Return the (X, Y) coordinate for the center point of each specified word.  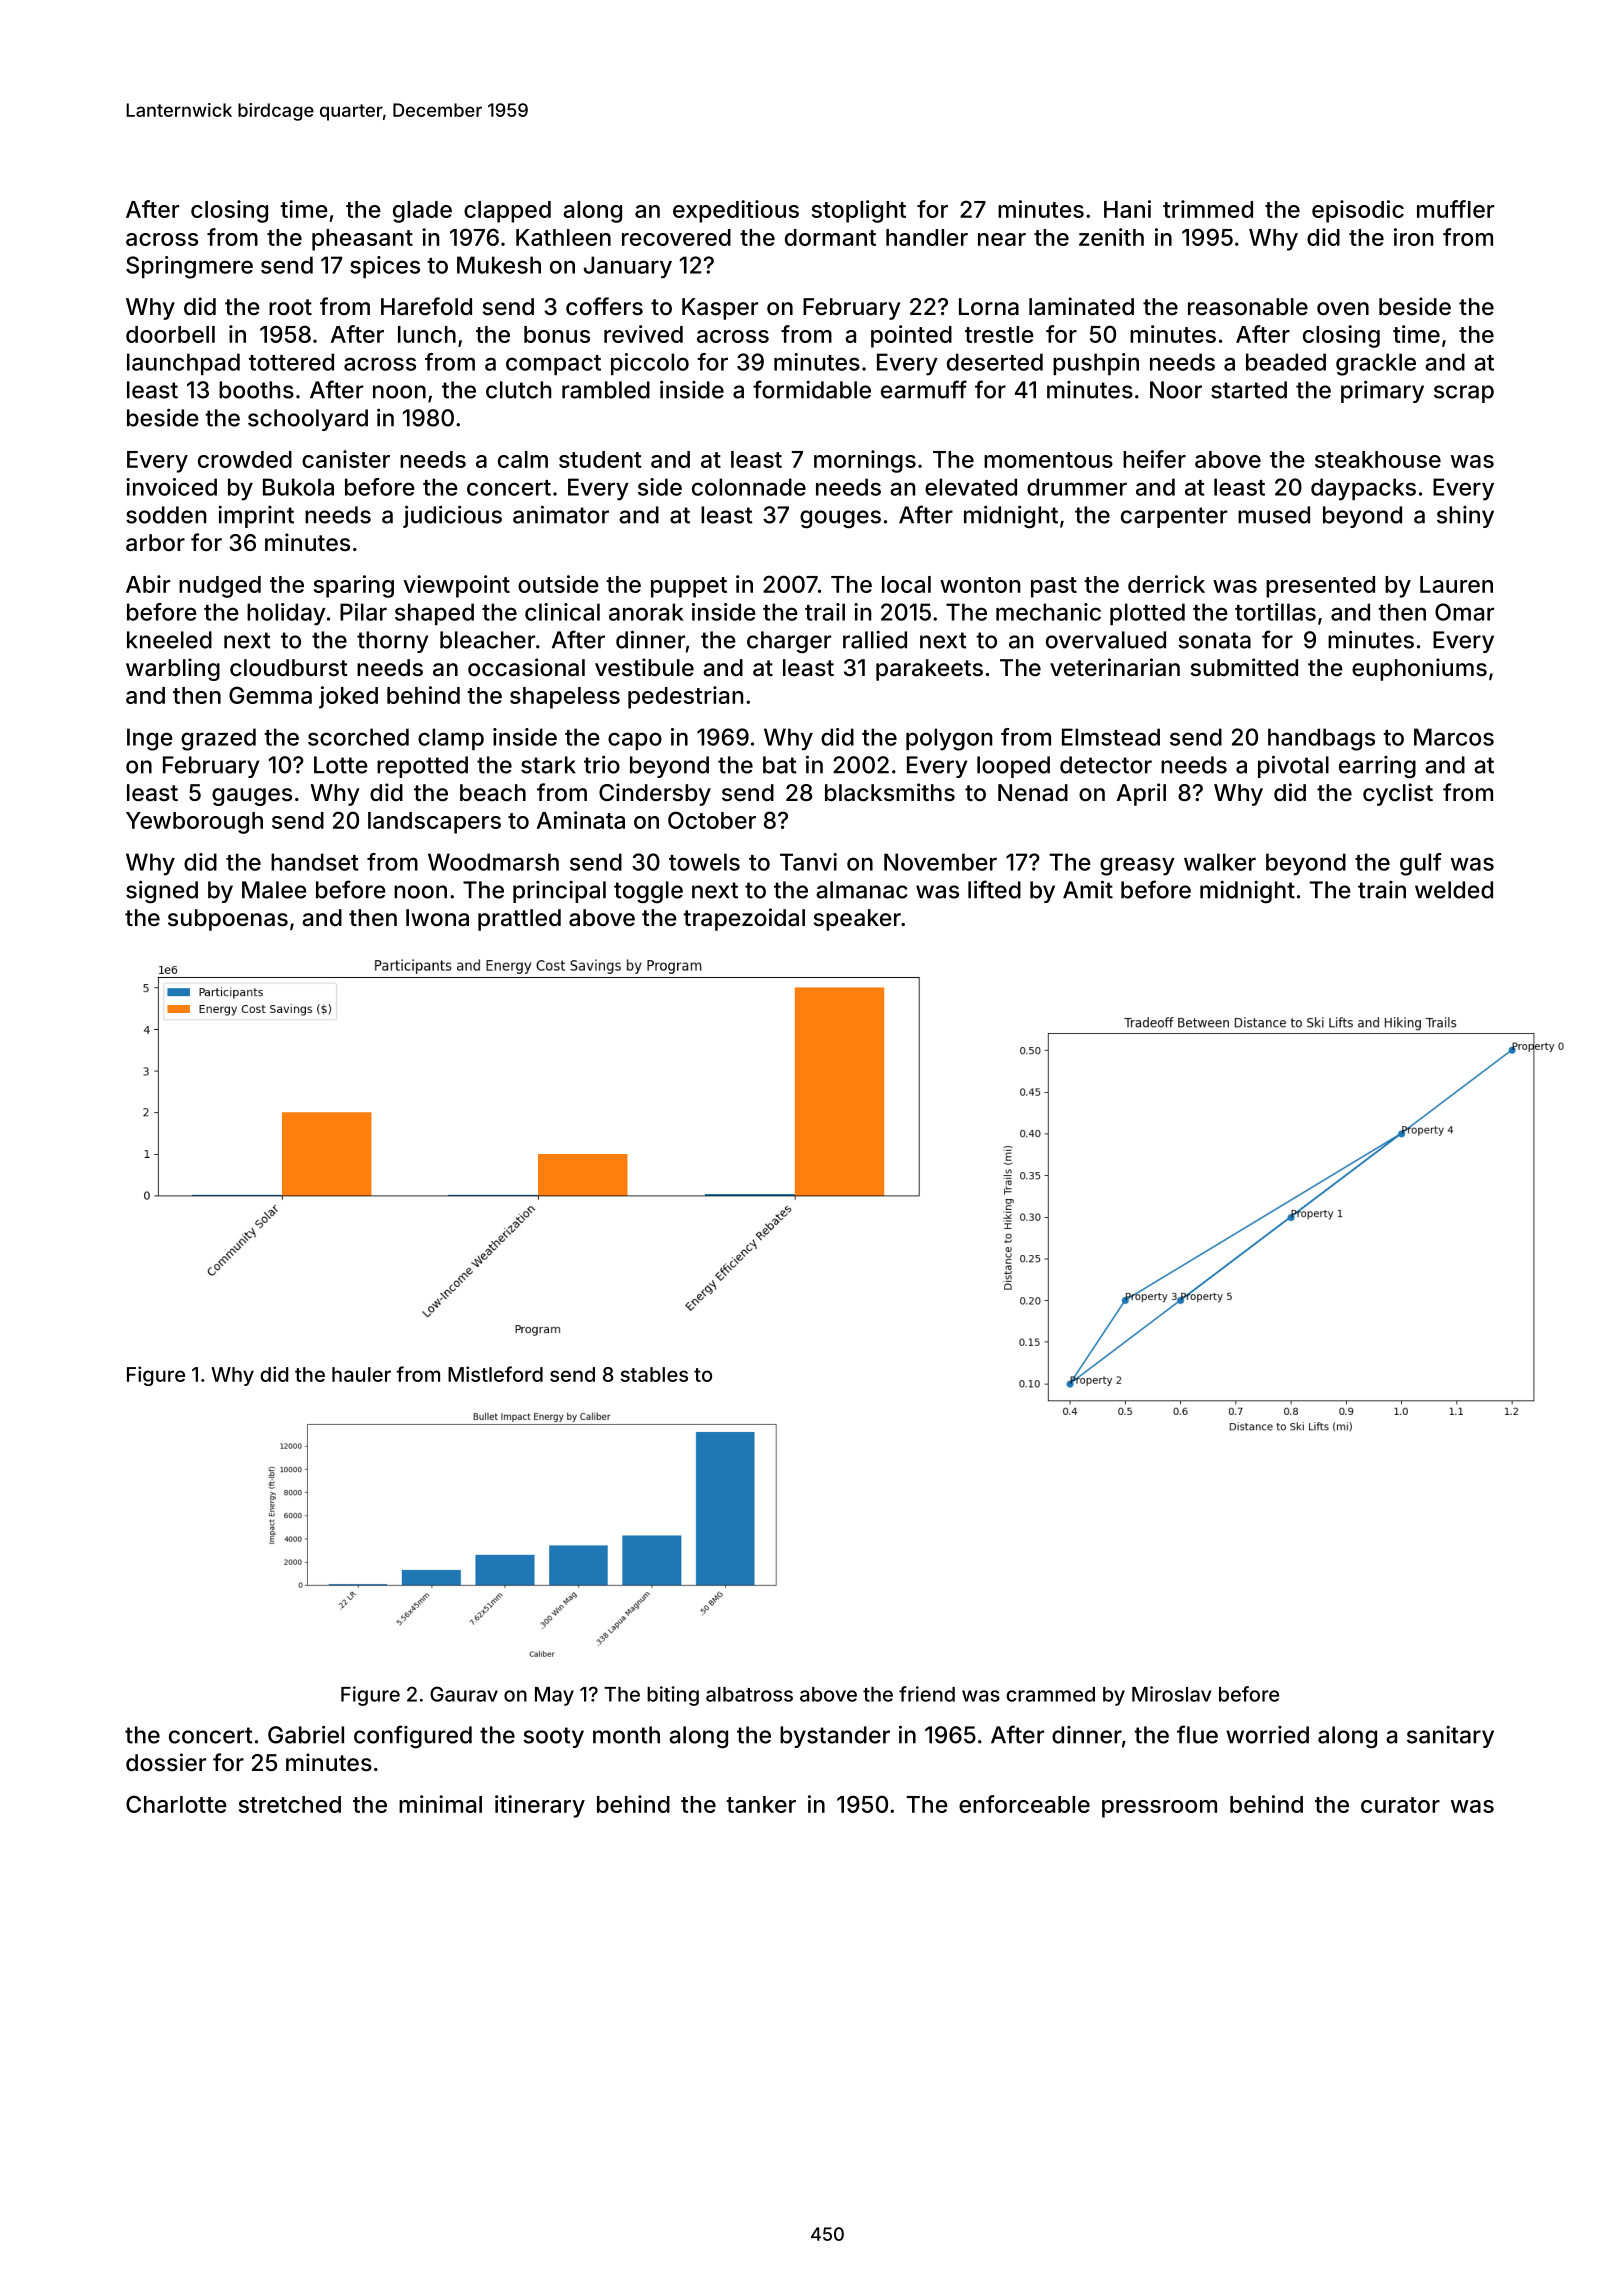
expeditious (736, 211)
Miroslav (1171, 1694)
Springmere (189, 267)
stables (654, 1374)
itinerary (540, 1806)
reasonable (1248, 307)
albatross (749, 1694)
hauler (361, 1374)
